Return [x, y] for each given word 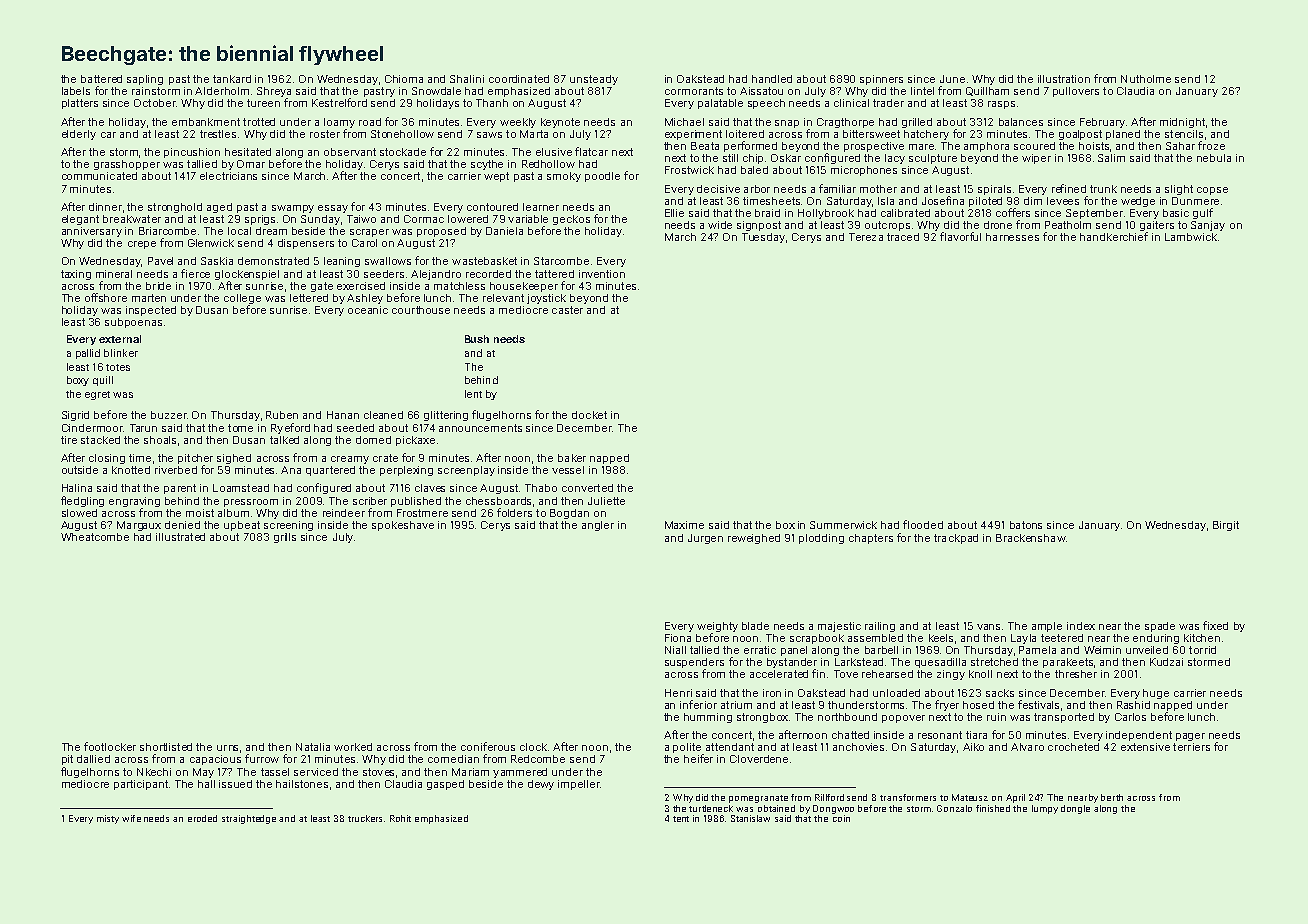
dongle [1075, 809]
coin [841, 818]
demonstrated [273, 261]
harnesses [1012, 237]
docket [589, 415]
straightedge [249, 819]
